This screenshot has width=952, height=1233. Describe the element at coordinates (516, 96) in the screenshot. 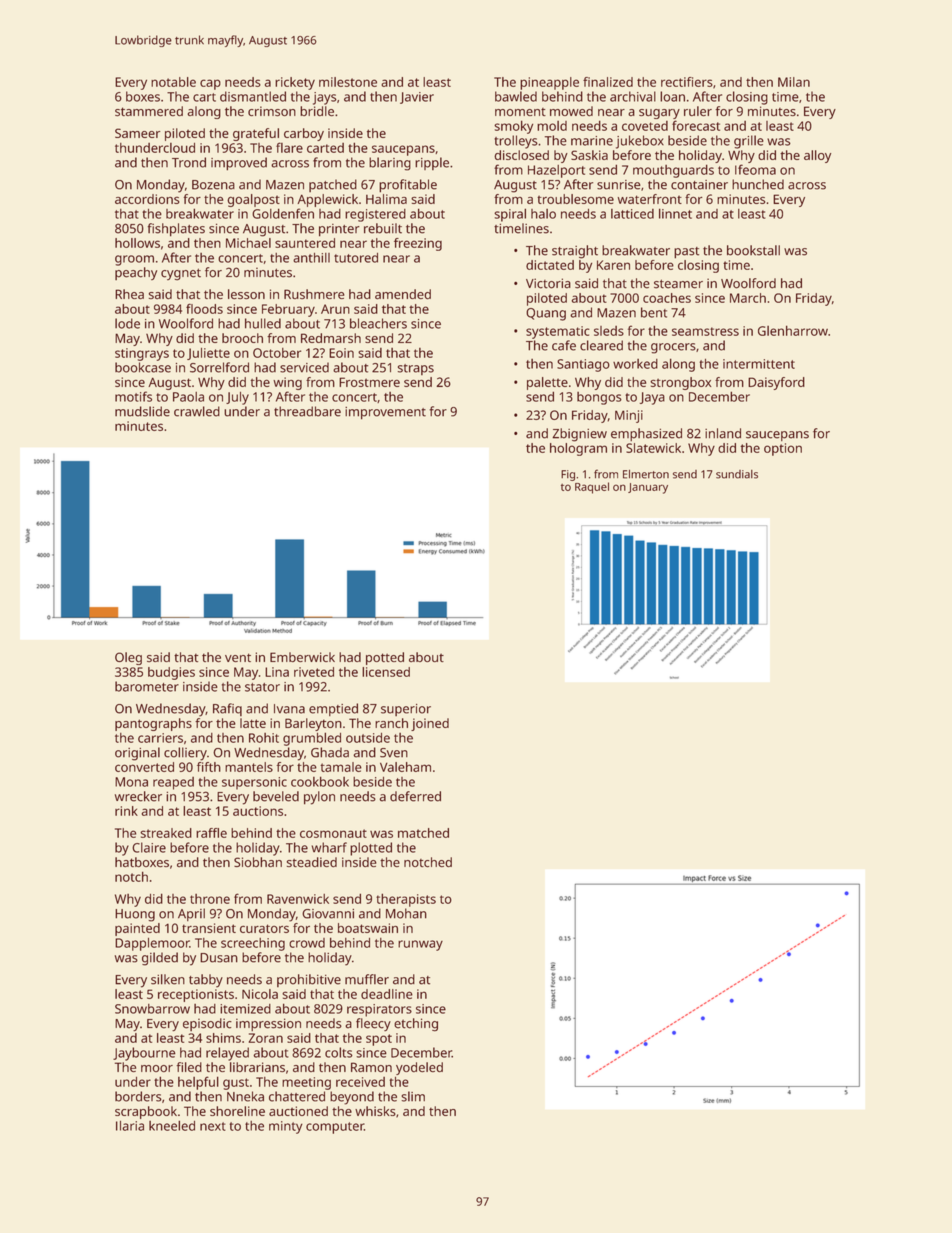

I see `bawled` at that location.
